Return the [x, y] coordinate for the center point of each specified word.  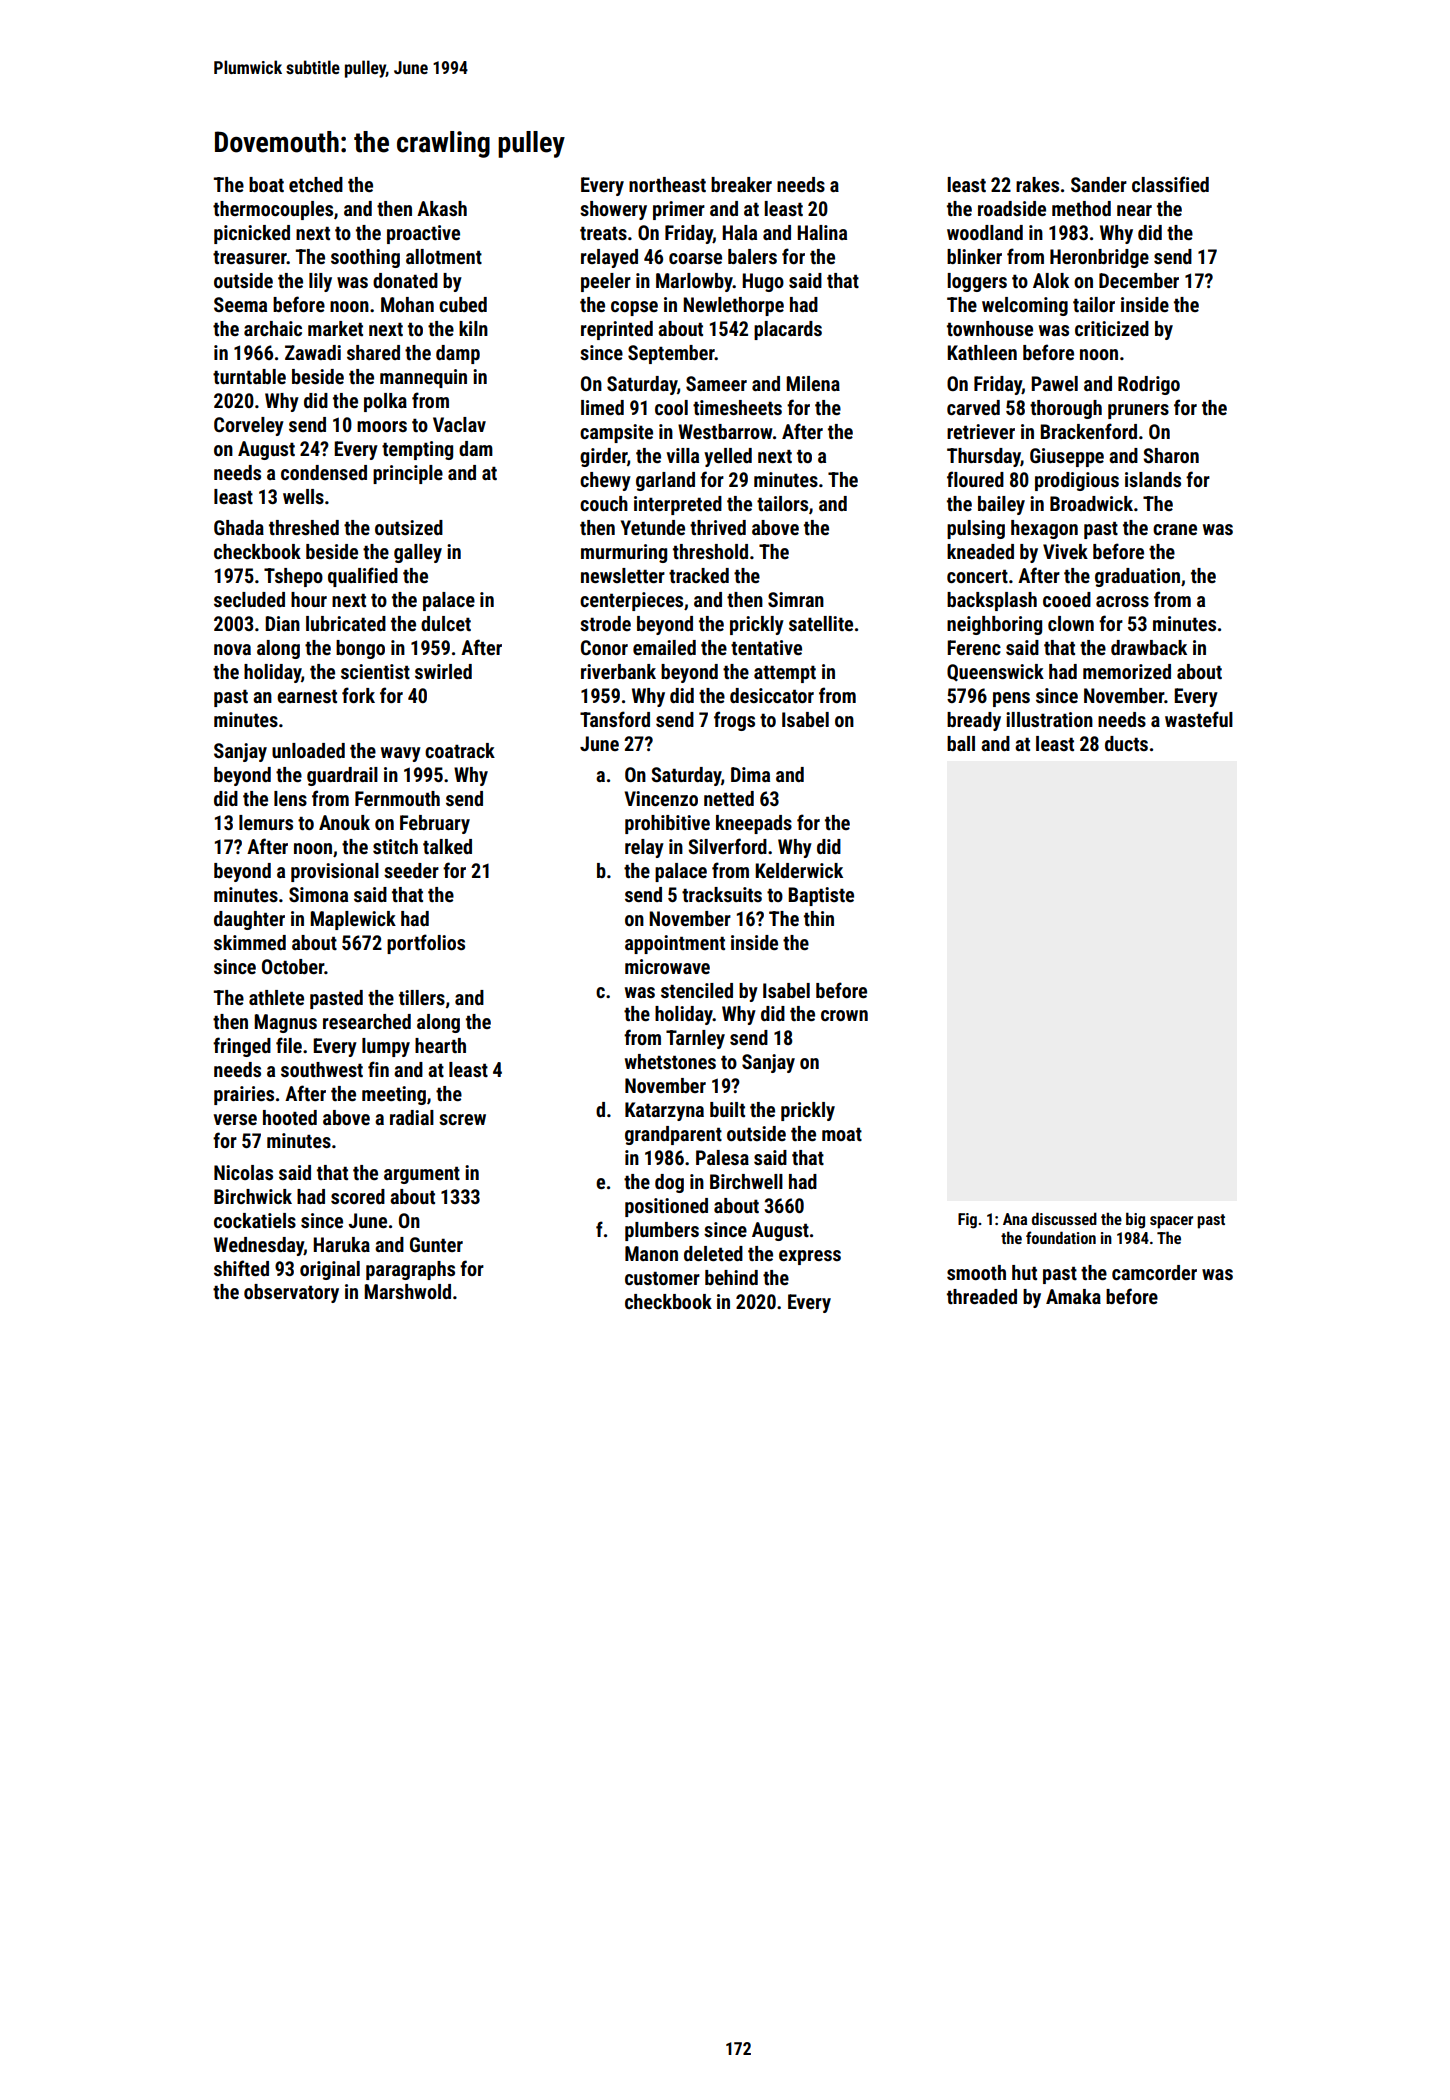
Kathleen [982, 352]
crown [844, 1015]
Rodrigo [1149, 385]
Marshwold [407, 1291]
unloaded [308, 750]
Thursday [984, 457]
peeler [606, 282]
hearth [440, 1045]
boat [266, 184]
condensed [324, 472]
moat [842, 1134]
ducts [1126, 743]
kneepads [754, 824]
